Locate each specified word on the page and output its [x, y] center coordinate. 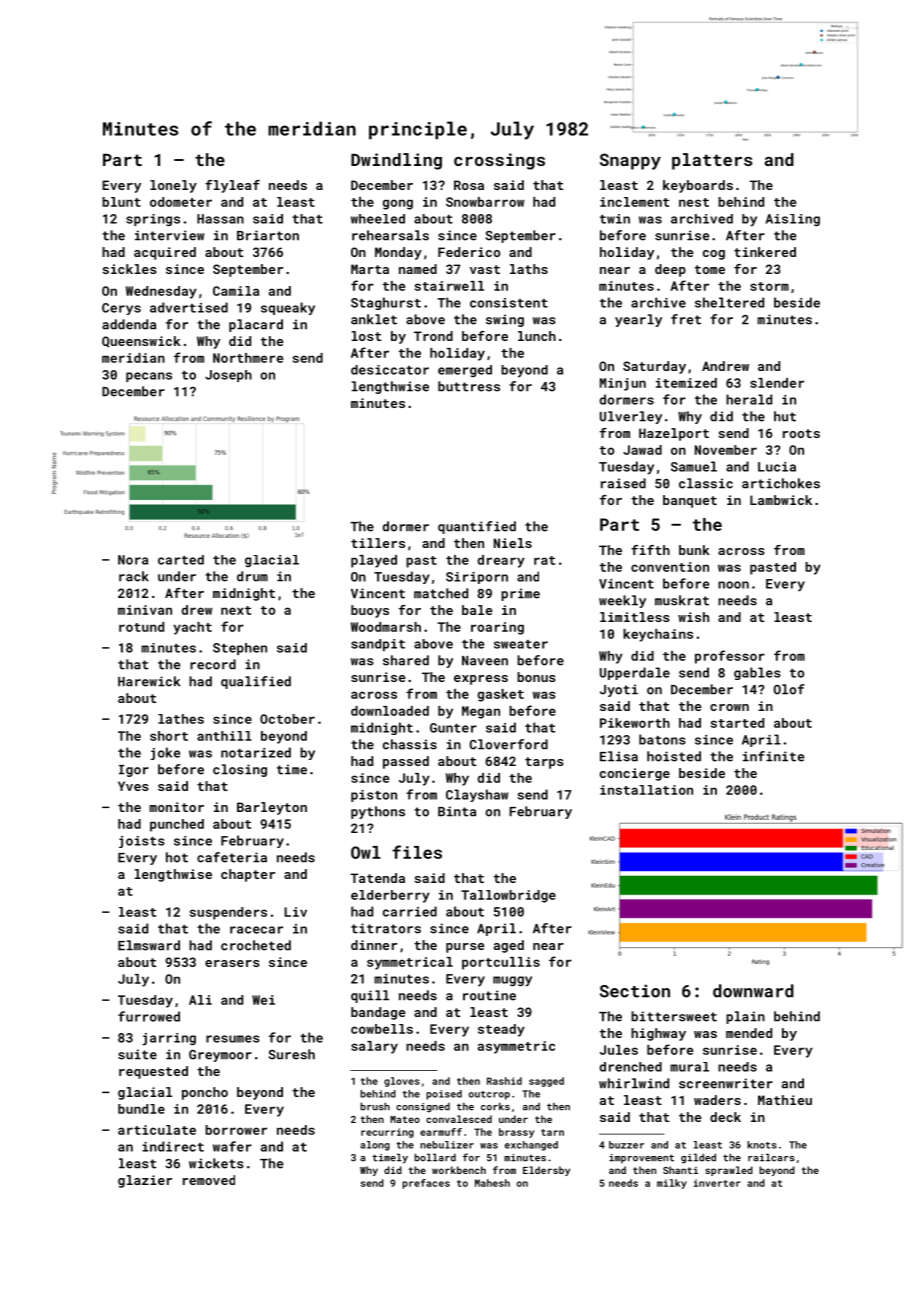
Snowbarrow [485, 202]
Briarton [268, 235]
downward [753, 991]
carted [181, 560]
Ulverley [631, 417]
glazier [145, 1181]
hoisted [674, 756]
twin [615, 219]
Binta [457, 811]
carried [410, 911]
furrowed [149, 1016]
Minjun [623, 384]
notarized [256, 752]
